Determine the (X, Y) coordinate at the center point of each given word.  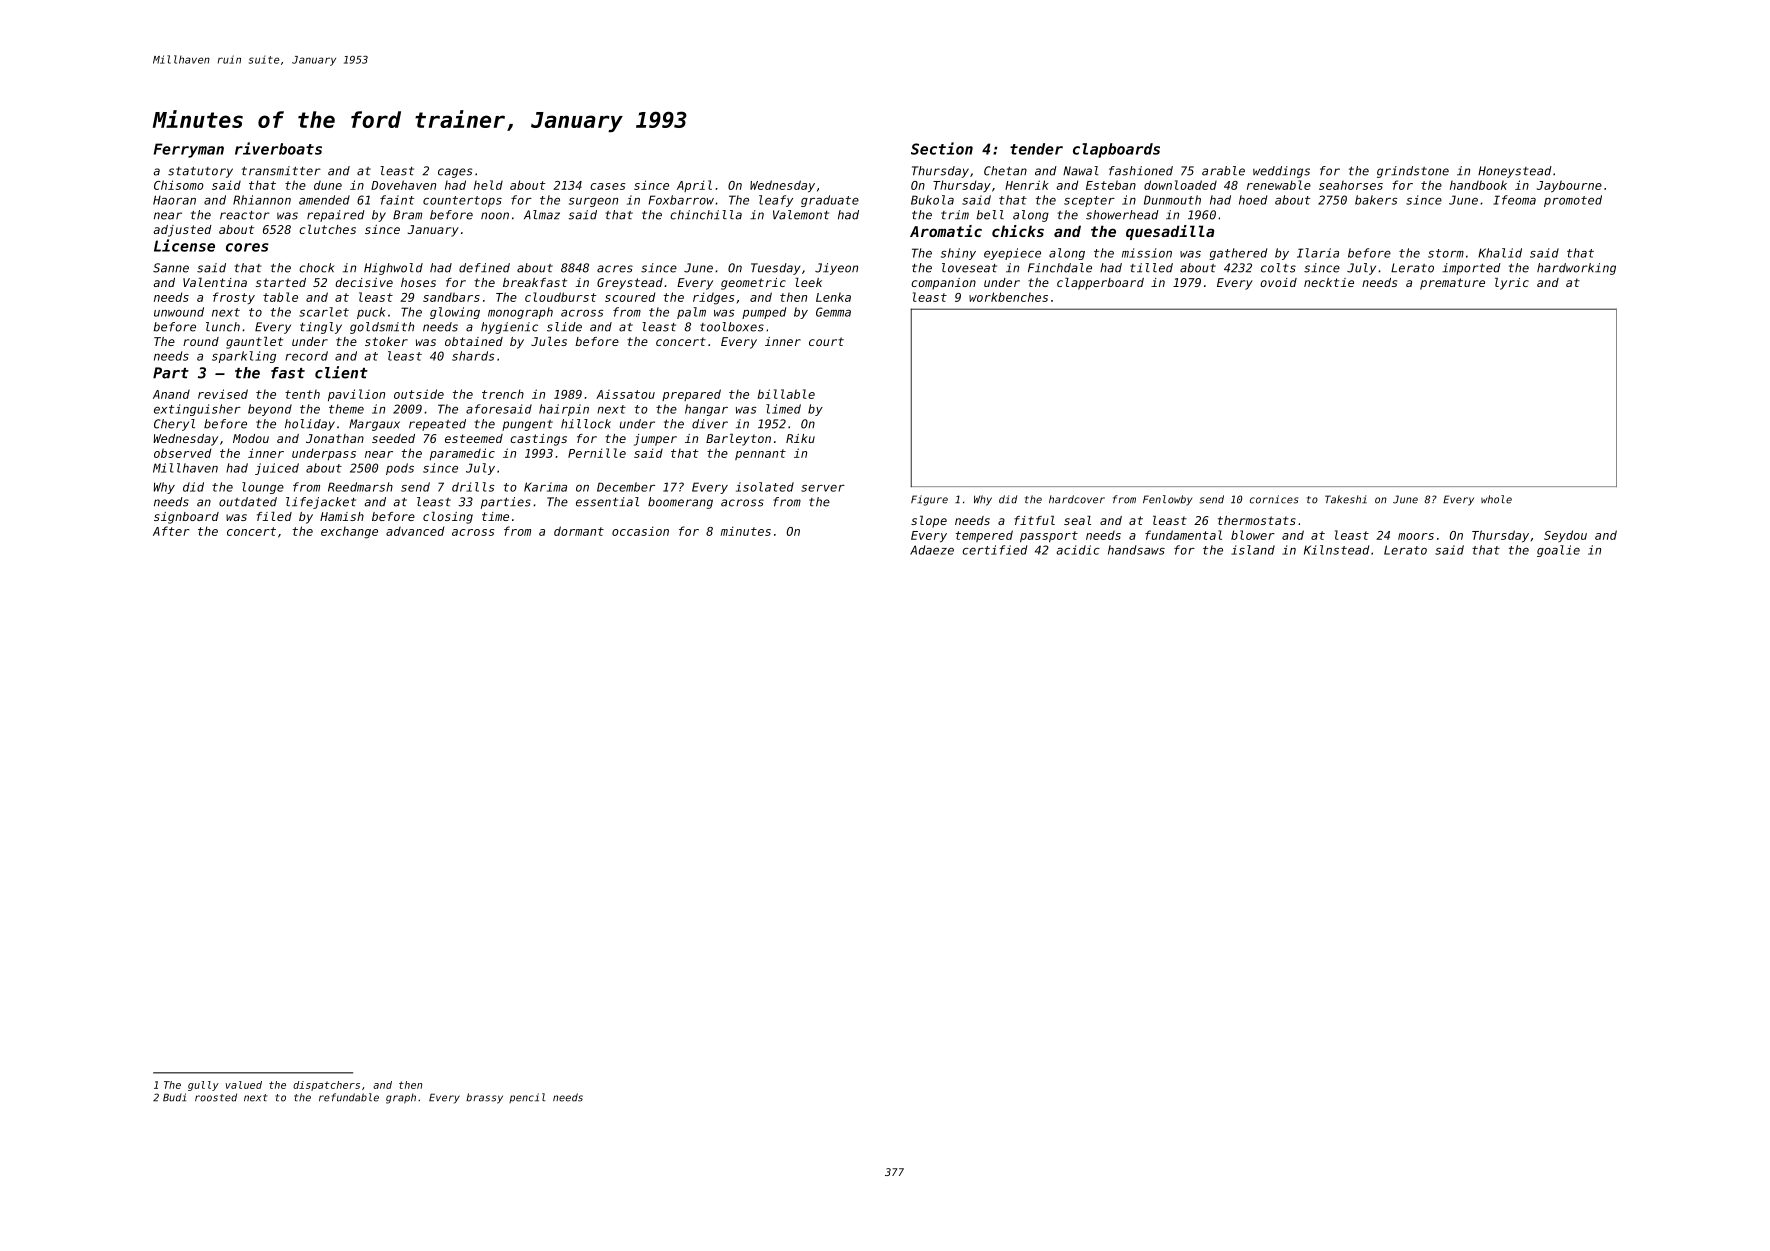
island (1253, 550)
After (171, 531)
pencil (527, 1098)
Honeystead (1515, 172)
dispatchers (326, 1086)
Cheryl (174, 425)
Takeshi (1346, 499)
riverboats (278, 148)
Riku (800, 438)
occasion (640, 531)
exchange (349, 533)
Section (942, 148)
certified (994, 550)
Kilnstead (1336, 550)
